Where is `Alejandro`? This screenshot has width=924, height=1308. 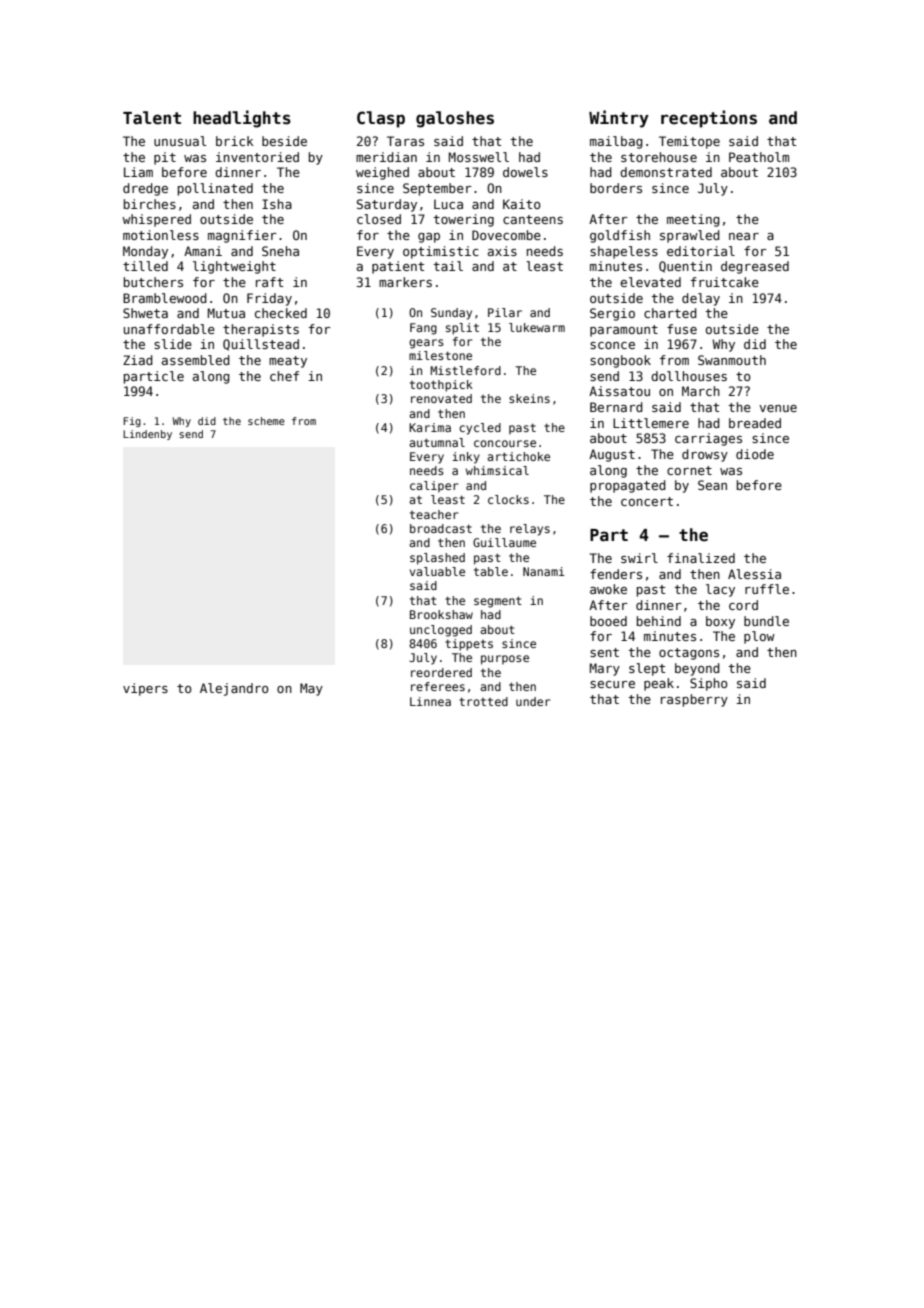
Alejandro is located at coordinates (234, 689).
